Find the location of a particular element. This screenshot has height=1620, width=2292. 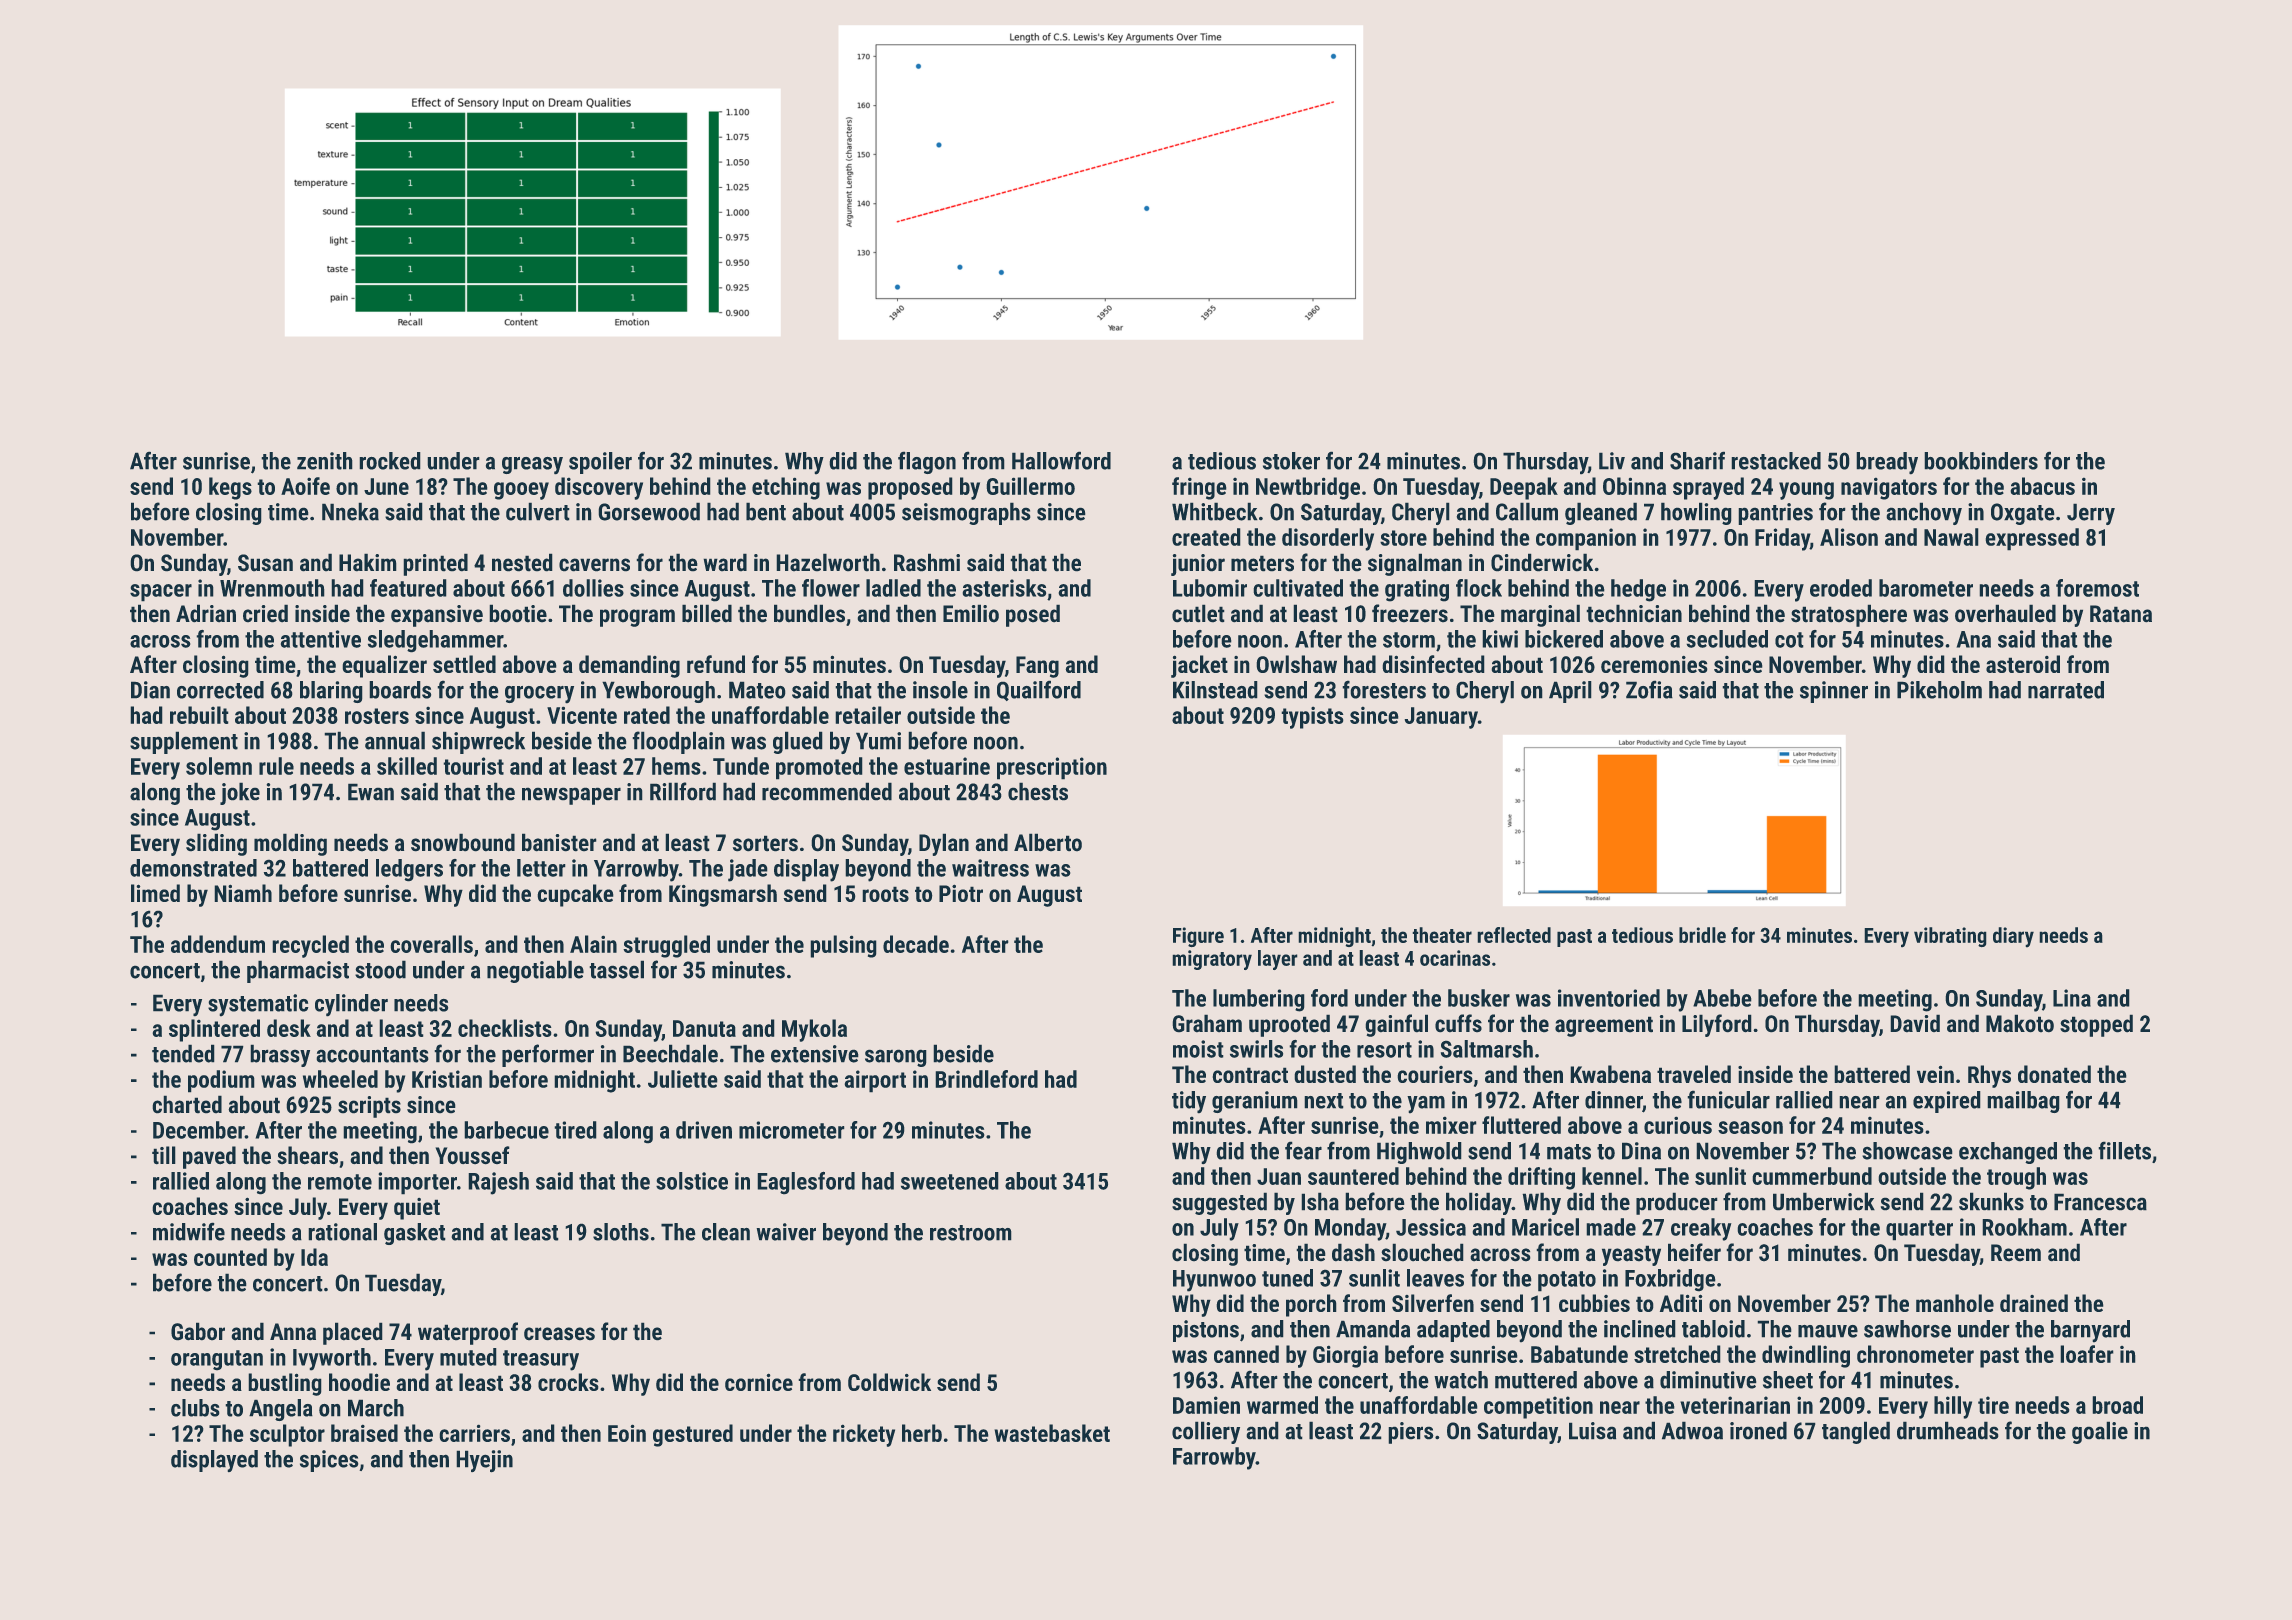

Hyejin is located at coordinates (484, 1461).
